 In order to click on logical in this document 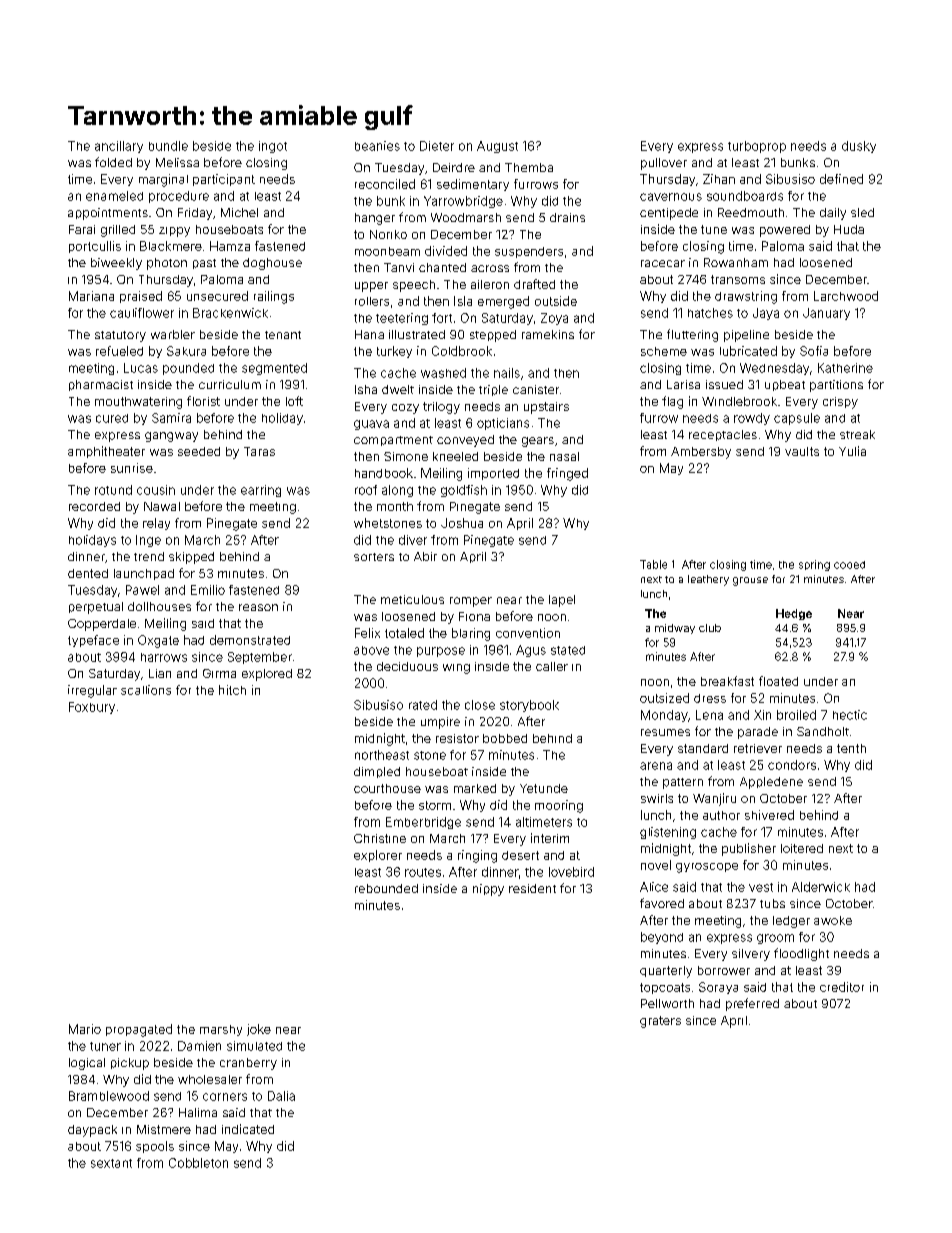, I will do `click(87, 1064)`.
